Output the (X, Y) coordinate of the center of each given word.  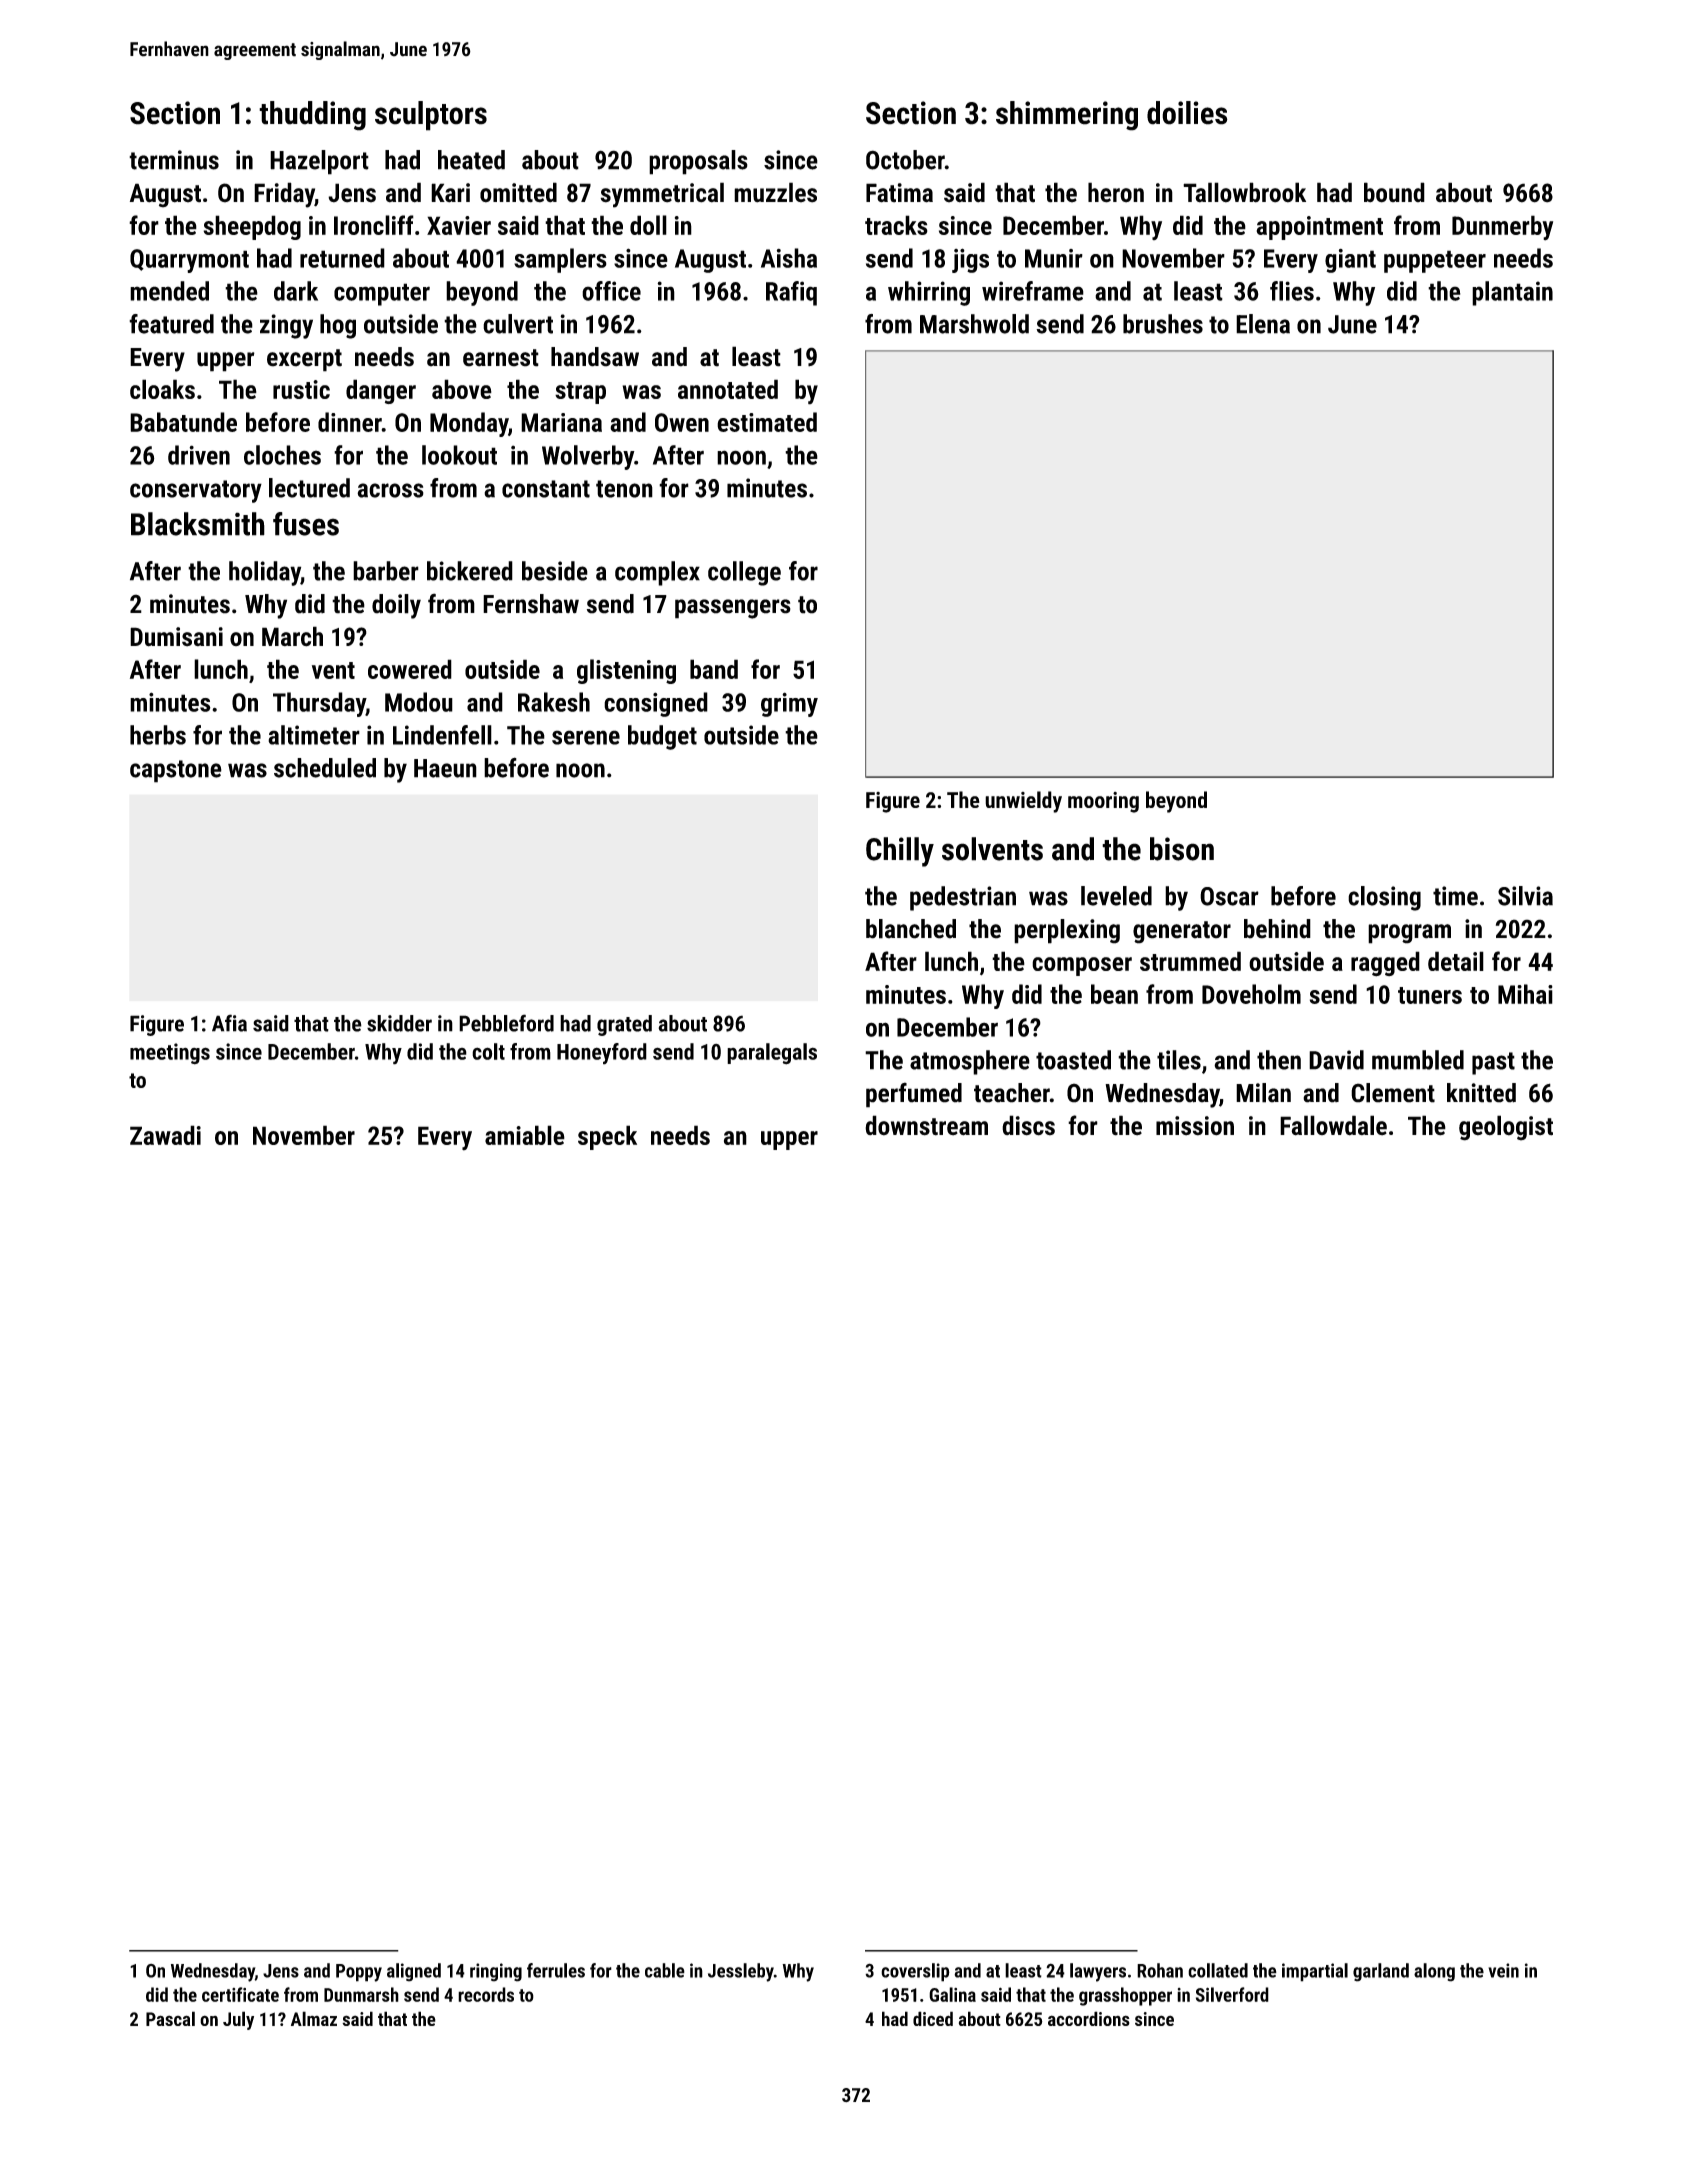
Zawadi (165, 1135)
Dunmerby (1502, 228)
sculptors (431, 116)
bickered (470, 571)
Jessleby (741, 1972)
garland (1381, 1972)
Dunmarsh (361, 1994)
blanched (911, 929)
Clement (1393, 1093)
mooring (1103, 802)
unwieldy (1023, 802)
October (905, 160)
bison (1182, 849)
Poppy (359, 1973)
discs (1028, 1125)
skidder (399, 1023)
